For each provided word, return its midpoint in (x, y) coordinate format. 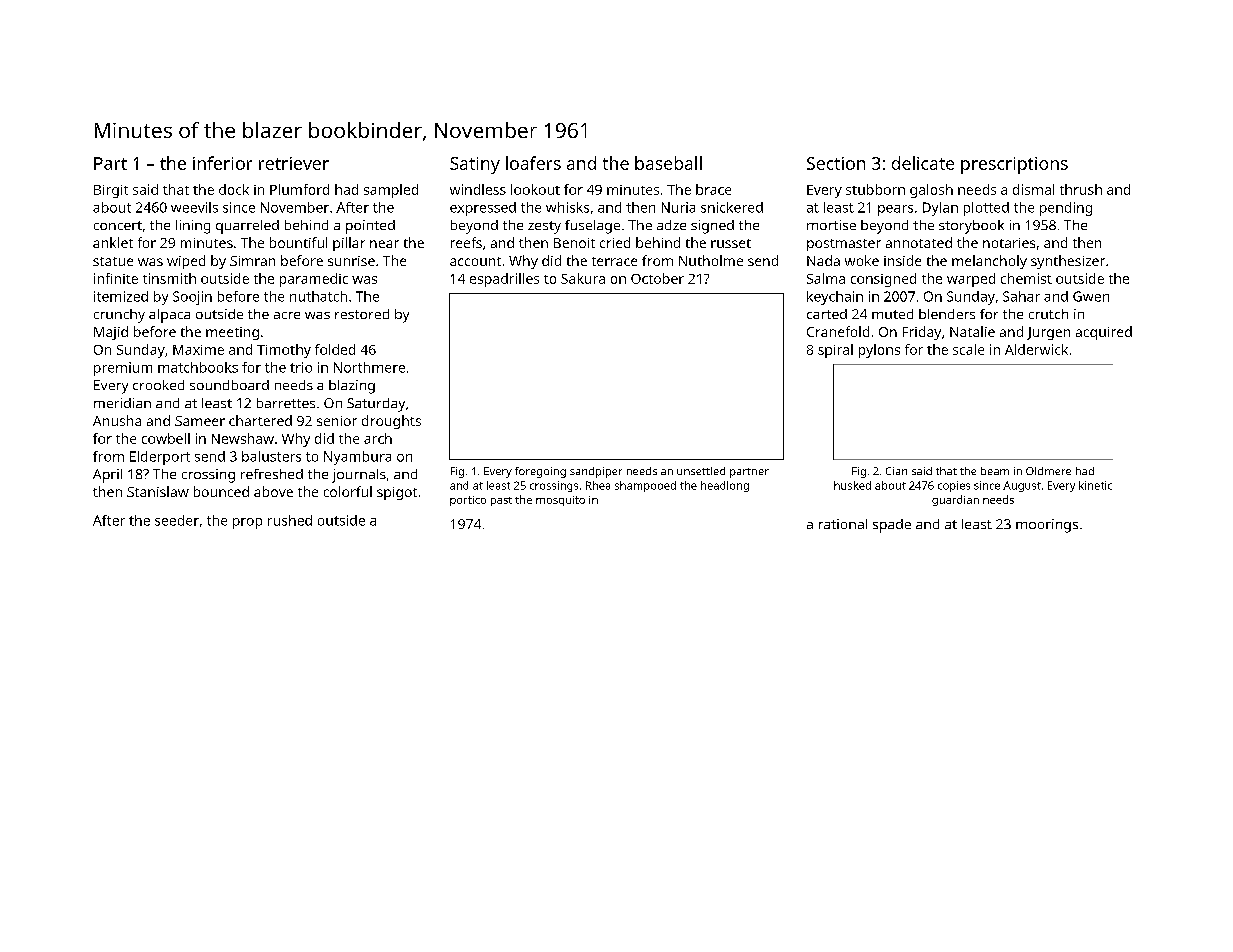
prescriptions (1014, 165)
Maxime (198, 350)
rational (843, 524)
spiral (835, 351)
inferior (222, 163)
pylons (879, 351)
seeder (177, 520)
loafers (533, 163)
